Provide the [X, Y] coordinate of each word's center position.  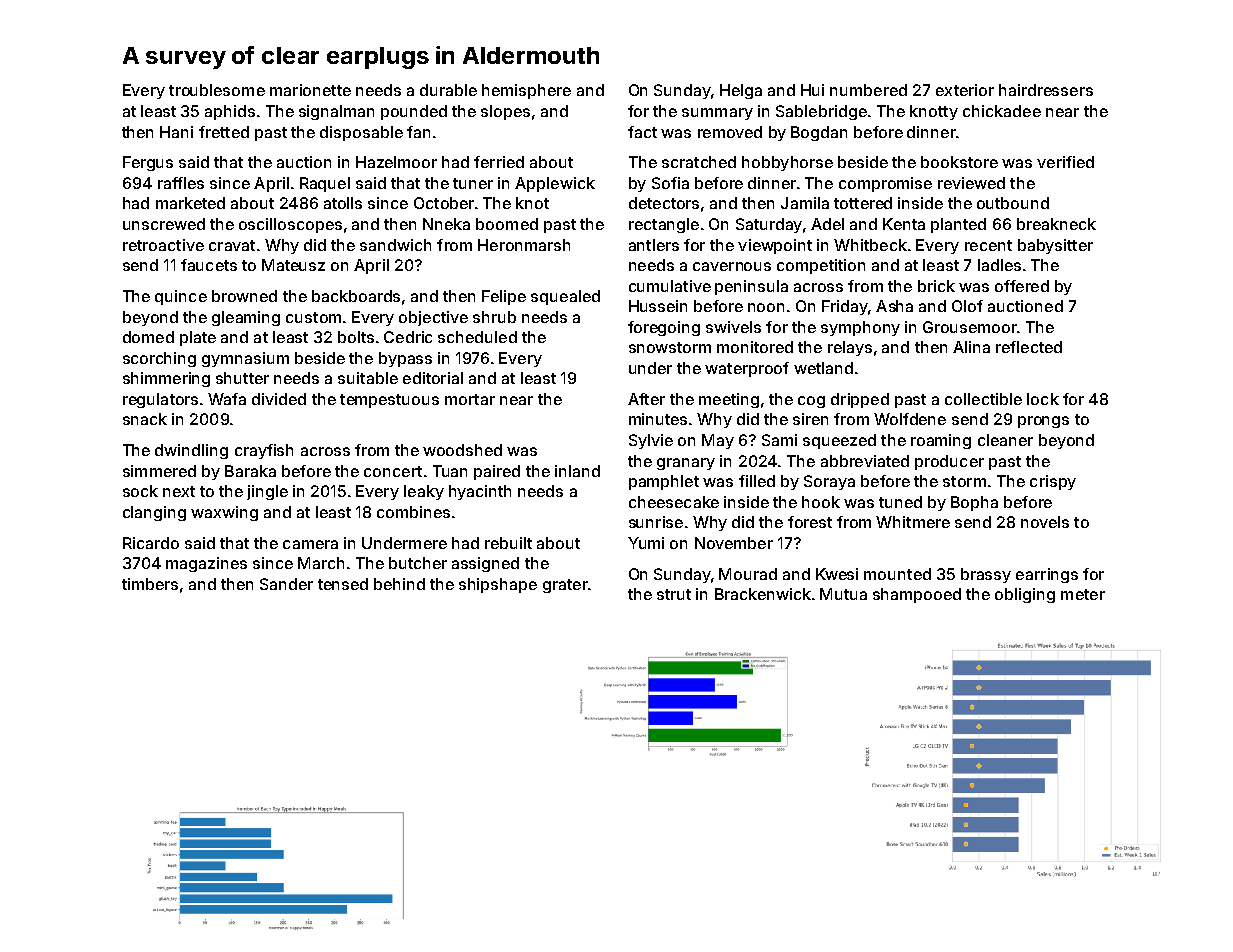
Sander [286, 584]
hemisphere [526, 91]
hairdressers [1046, 90]
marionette [310, 90]
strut [674, 594]
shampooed [917, 595]
